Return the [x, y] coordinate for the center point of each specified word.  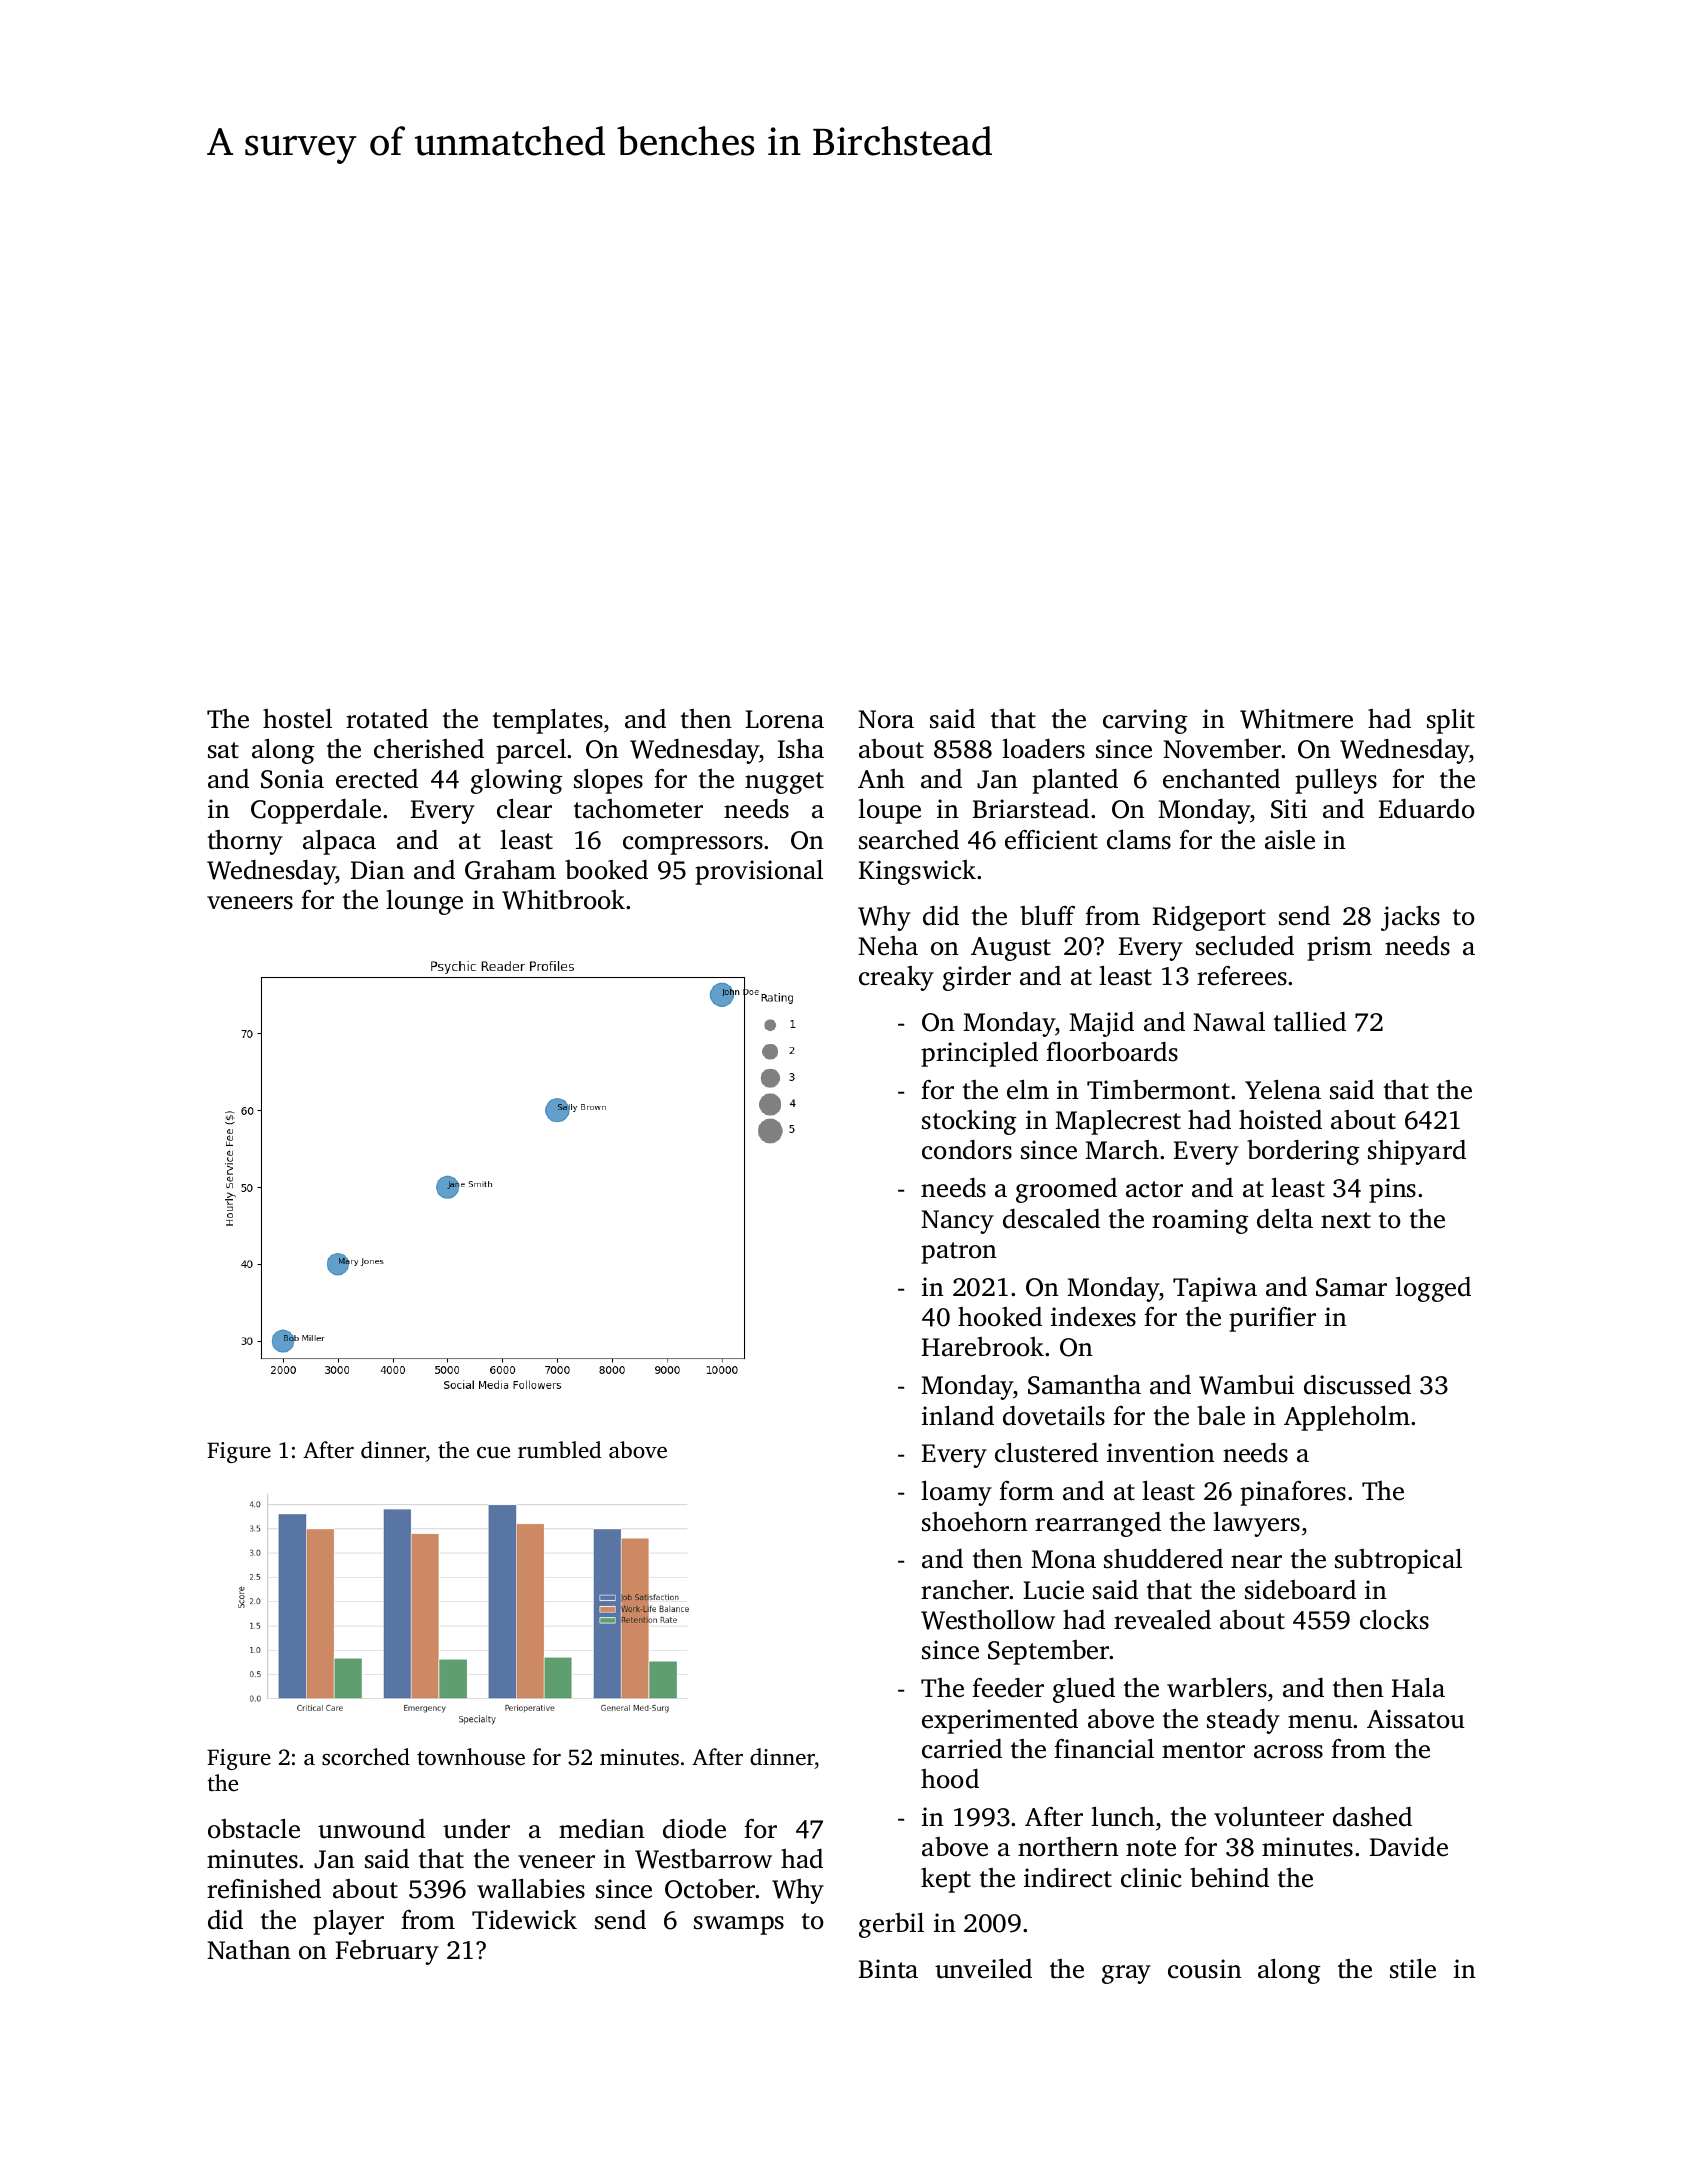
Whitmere [1296, 719]
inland [958, 1416]
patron [959, 1253]
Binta [888, 1969]
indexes [1093, 1317]
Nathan [249, 1950]
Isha [801, 749]
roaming [1200, 1221]
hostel [297, 719]
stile [1413, 1969]
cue [493, 1453]
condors [967, 1150]
